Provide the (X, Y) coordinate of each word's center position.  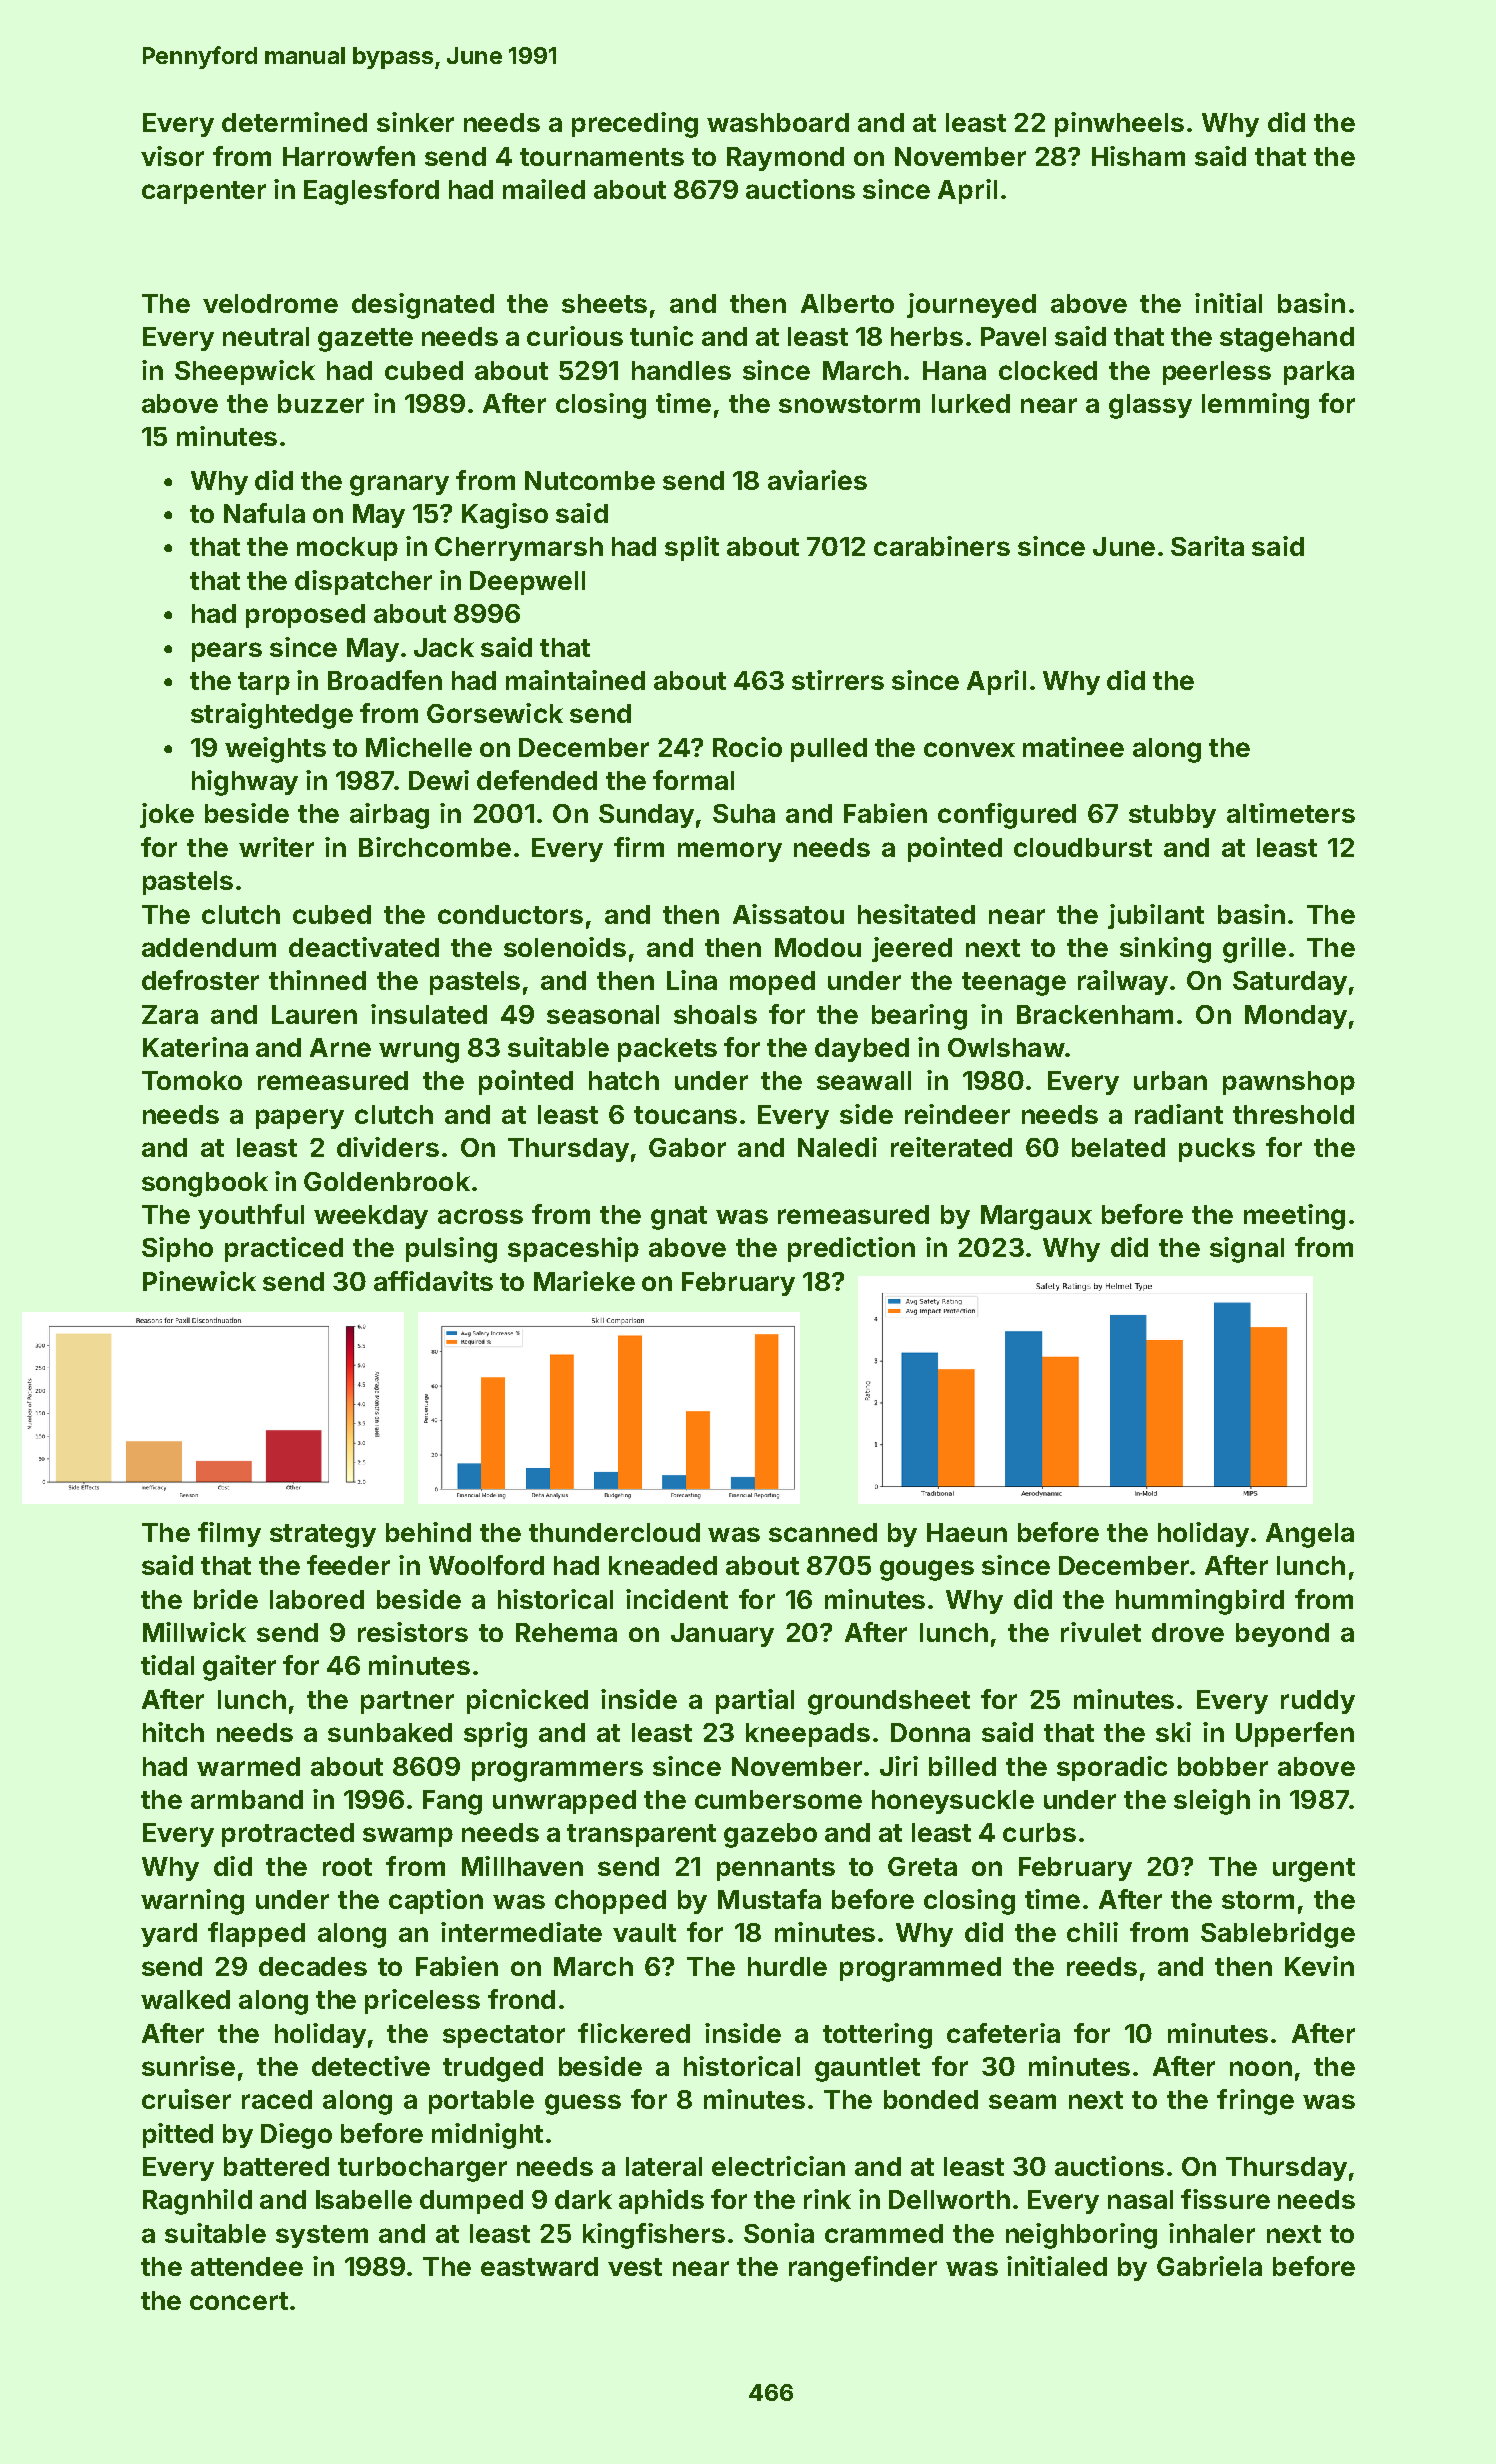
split (692, 548)
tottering (877, 2036)
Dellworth (949, 2199)
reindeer (957, 1114)
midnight (487, 2136)
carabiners (942, 546)
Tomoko (192, 1080)
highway (245, 783)
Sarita (1207, 546)
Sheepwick (245, 372)
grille (1254, 950)
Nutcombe (590, 480)
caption (436, 1901)
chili (1092, 1932)
